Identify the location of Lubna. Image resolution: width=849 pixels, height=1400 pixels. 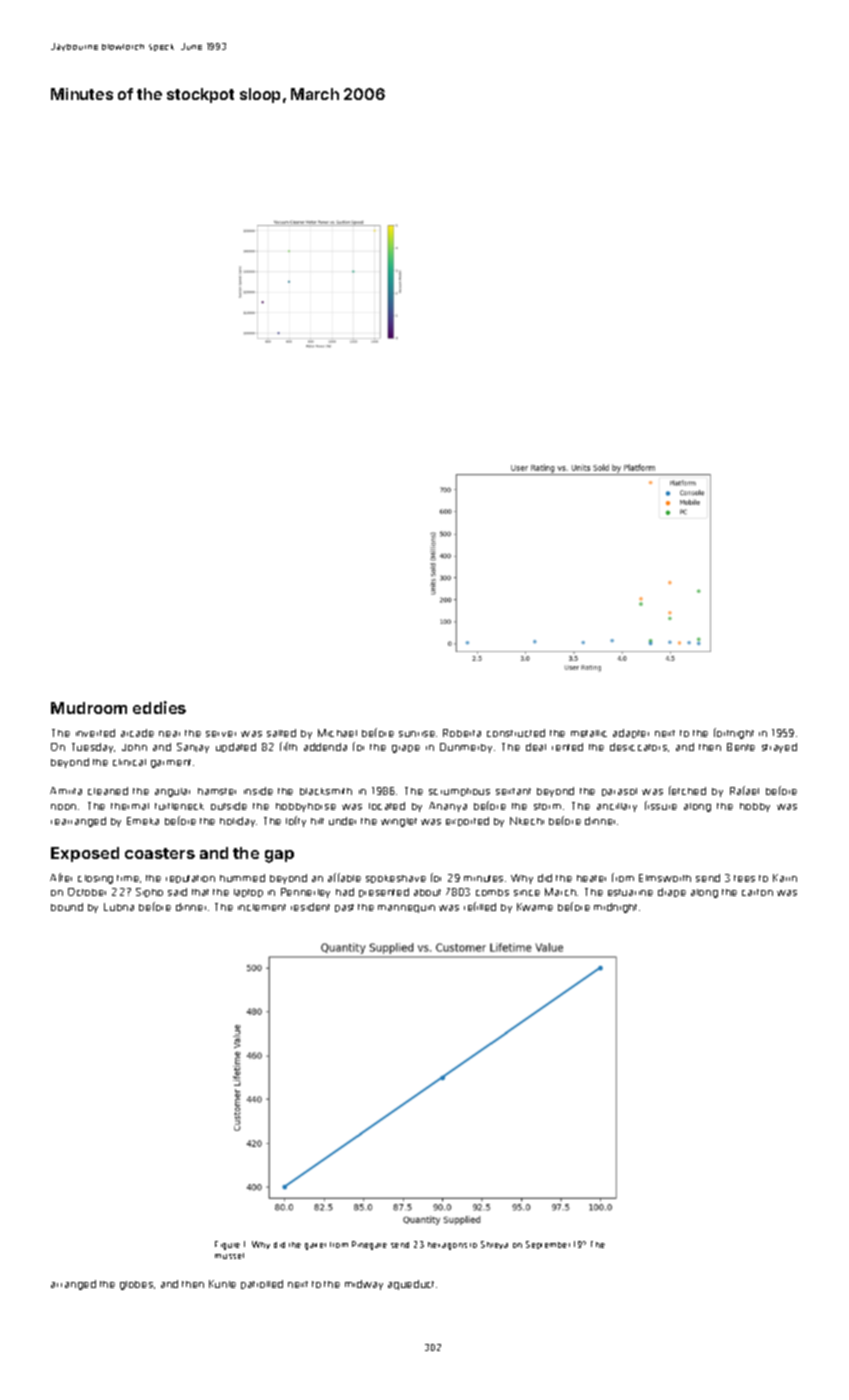
(119, 907).
